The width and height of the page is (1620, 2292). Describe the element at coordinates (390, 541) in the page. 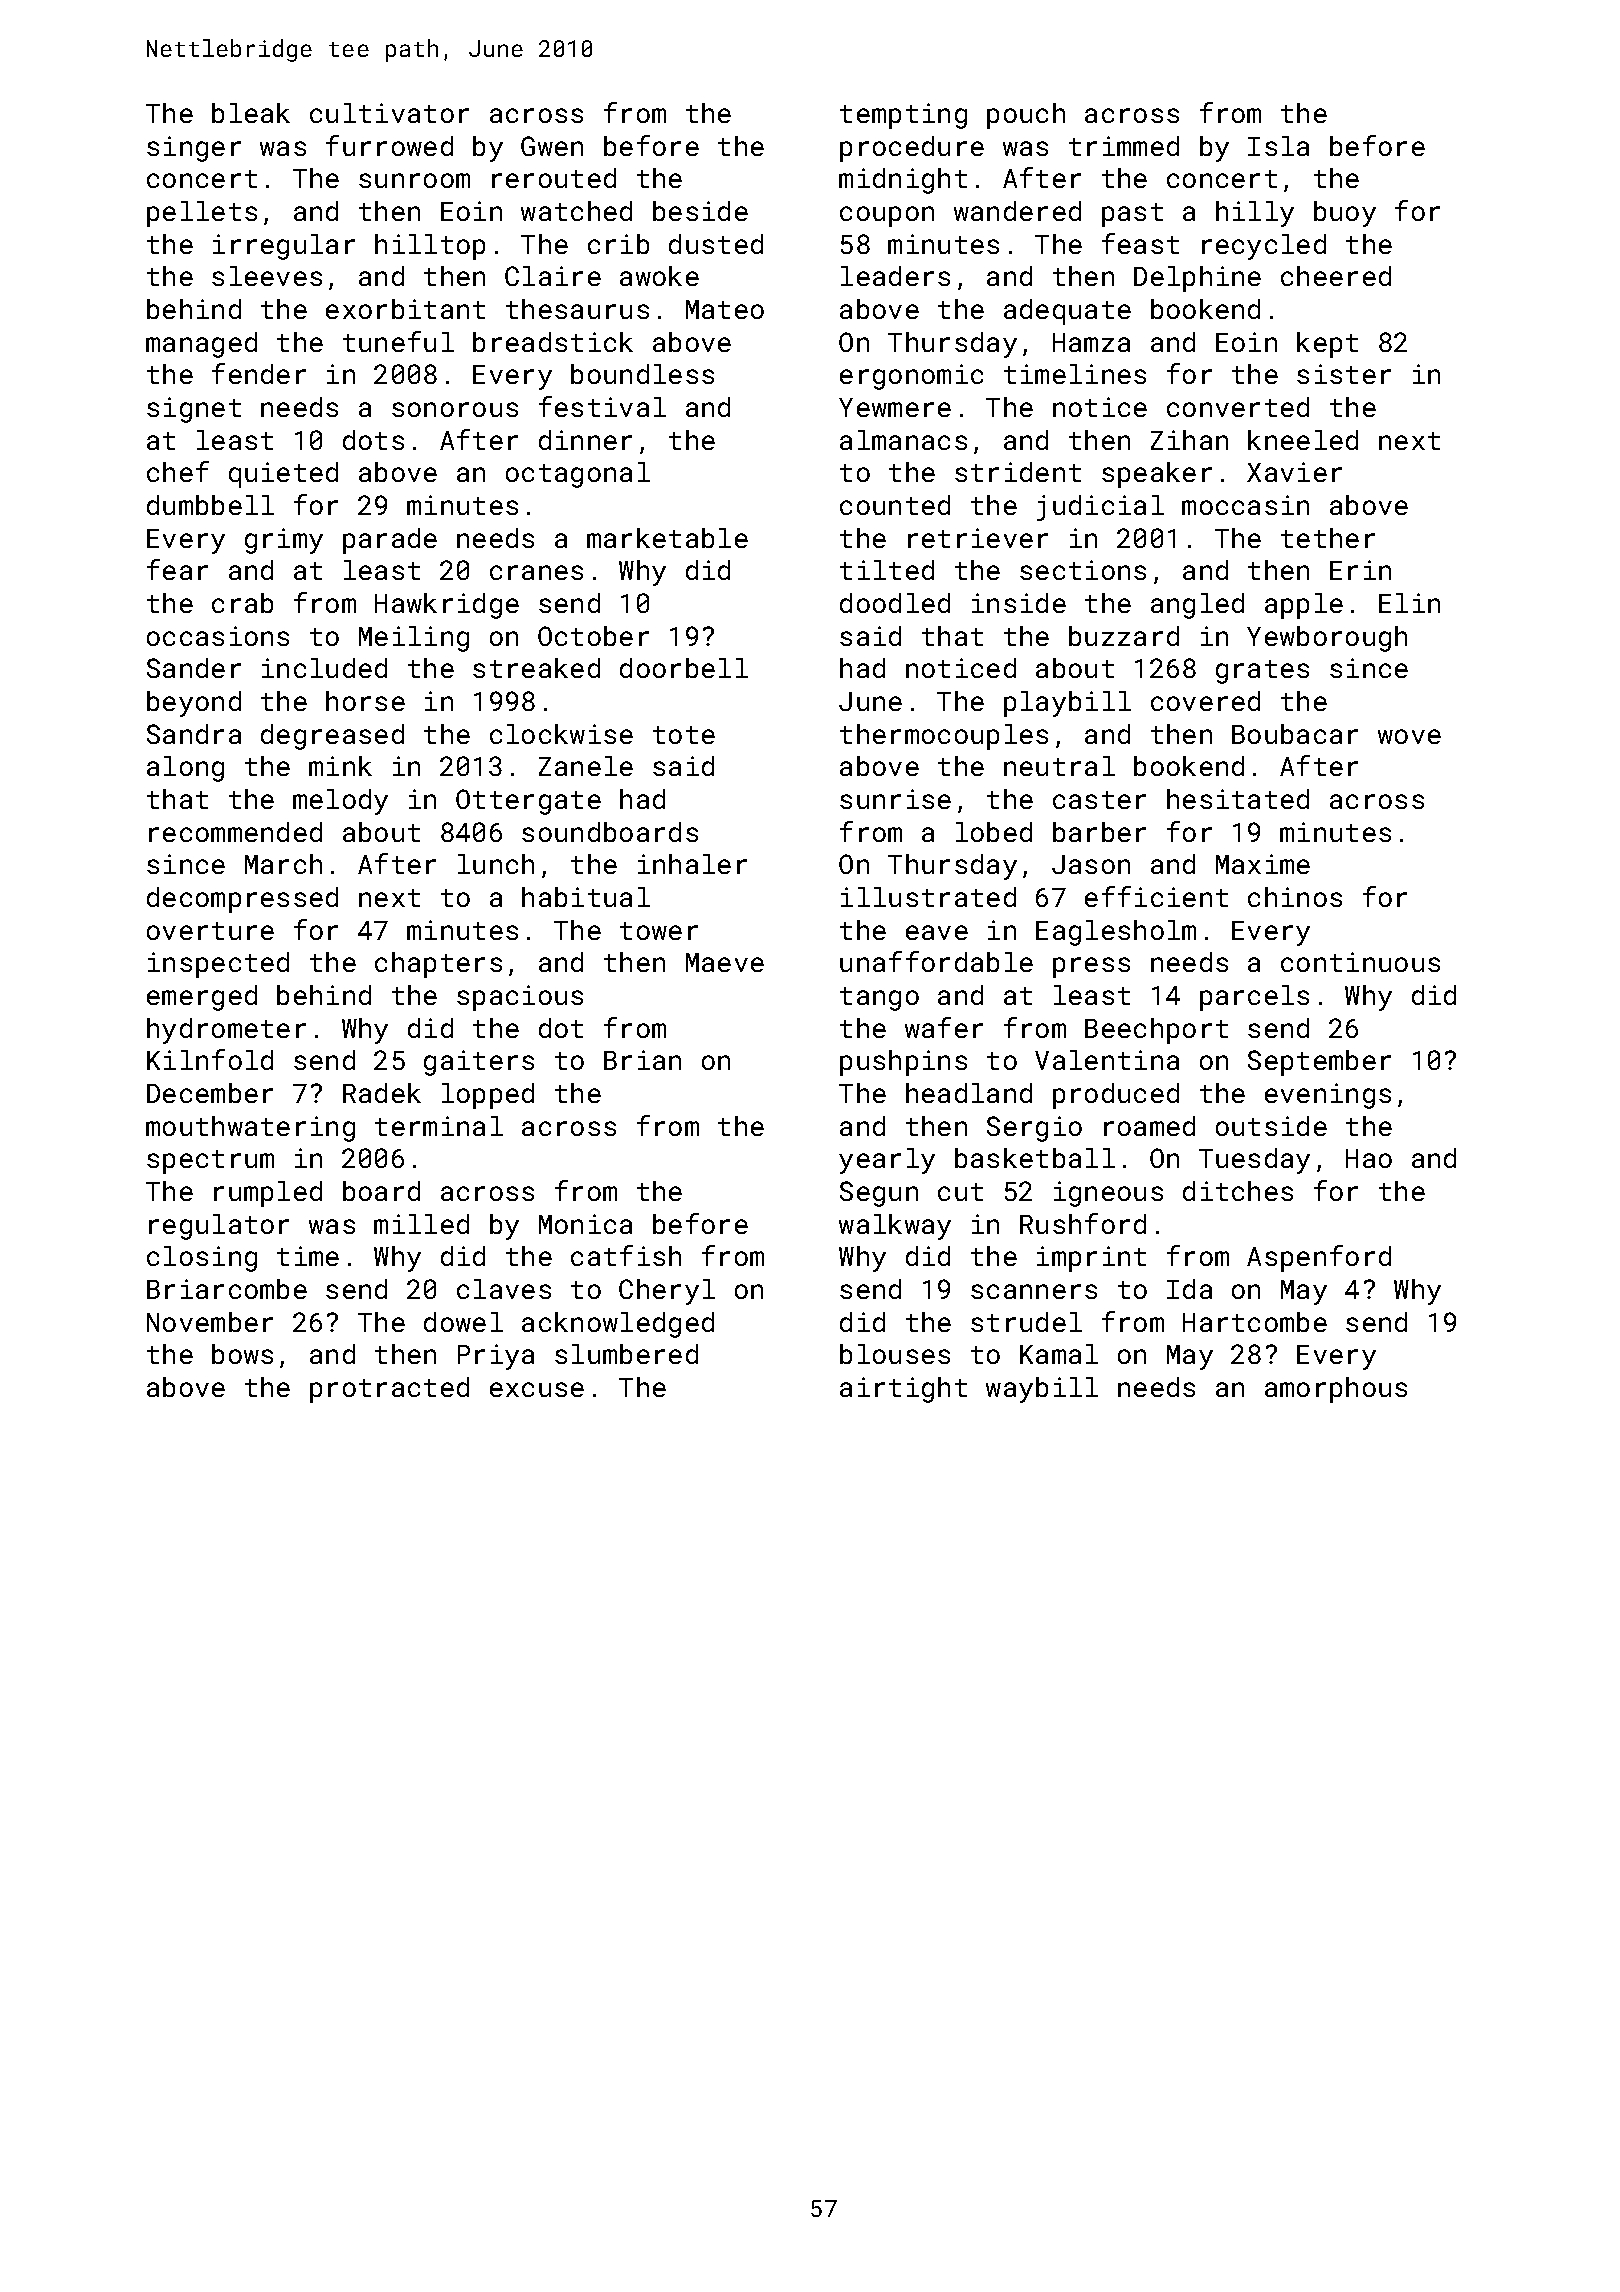

I see `parade` at that location.
